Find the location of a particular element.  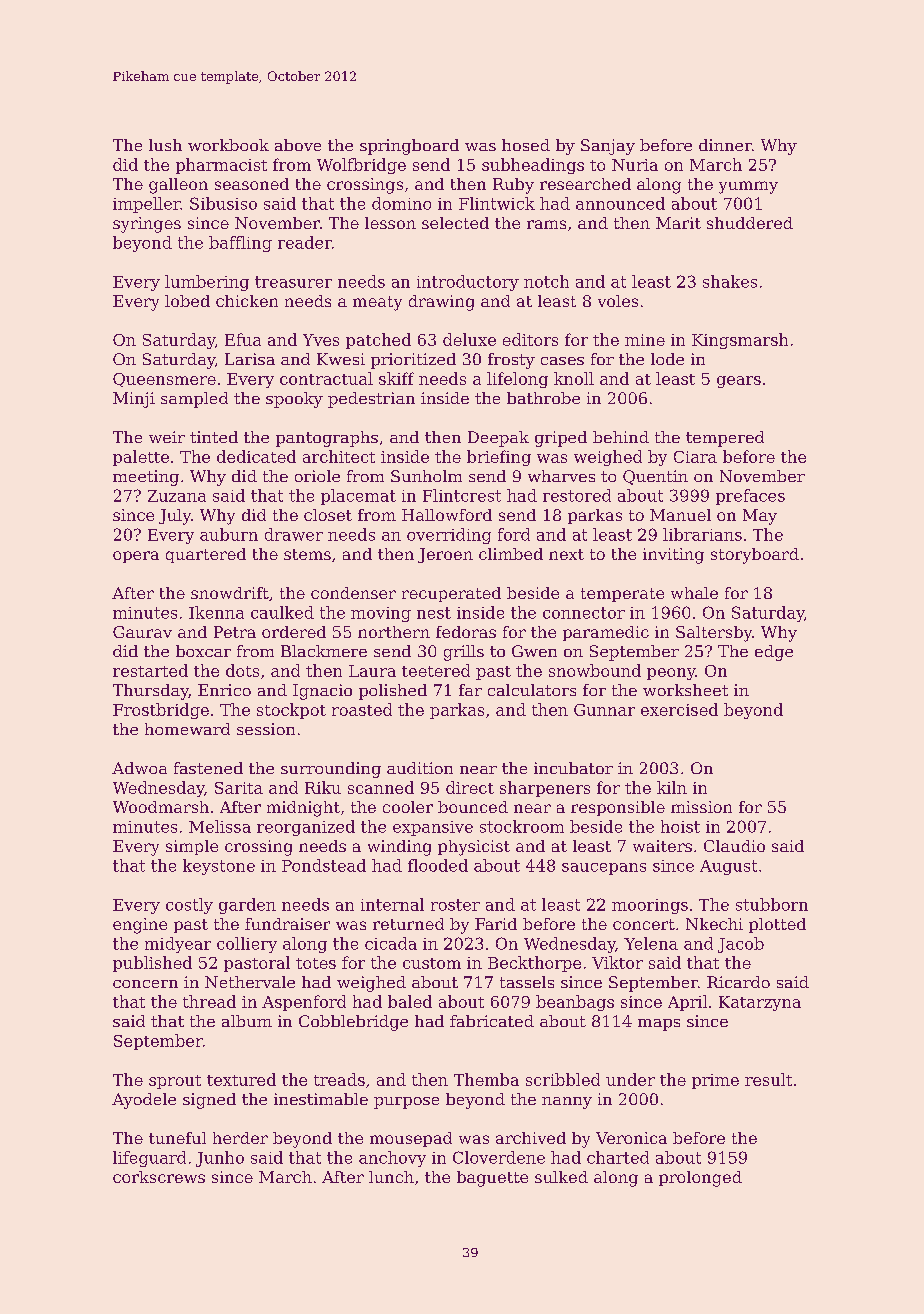

fundraiser is located at coordinates (287, 924).
